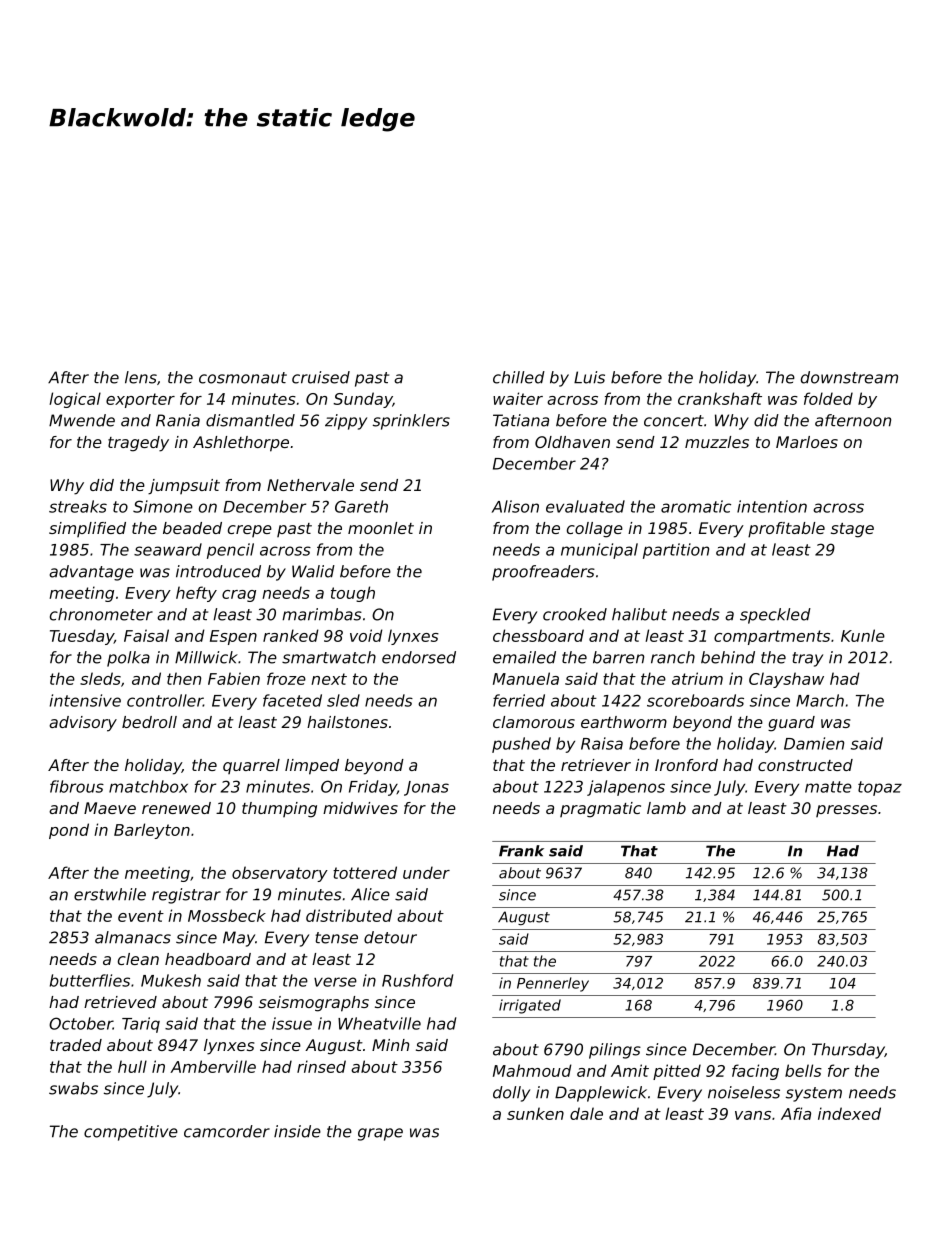 The image size is (952, 1233). I want to click on system, so click(814, 1094).
